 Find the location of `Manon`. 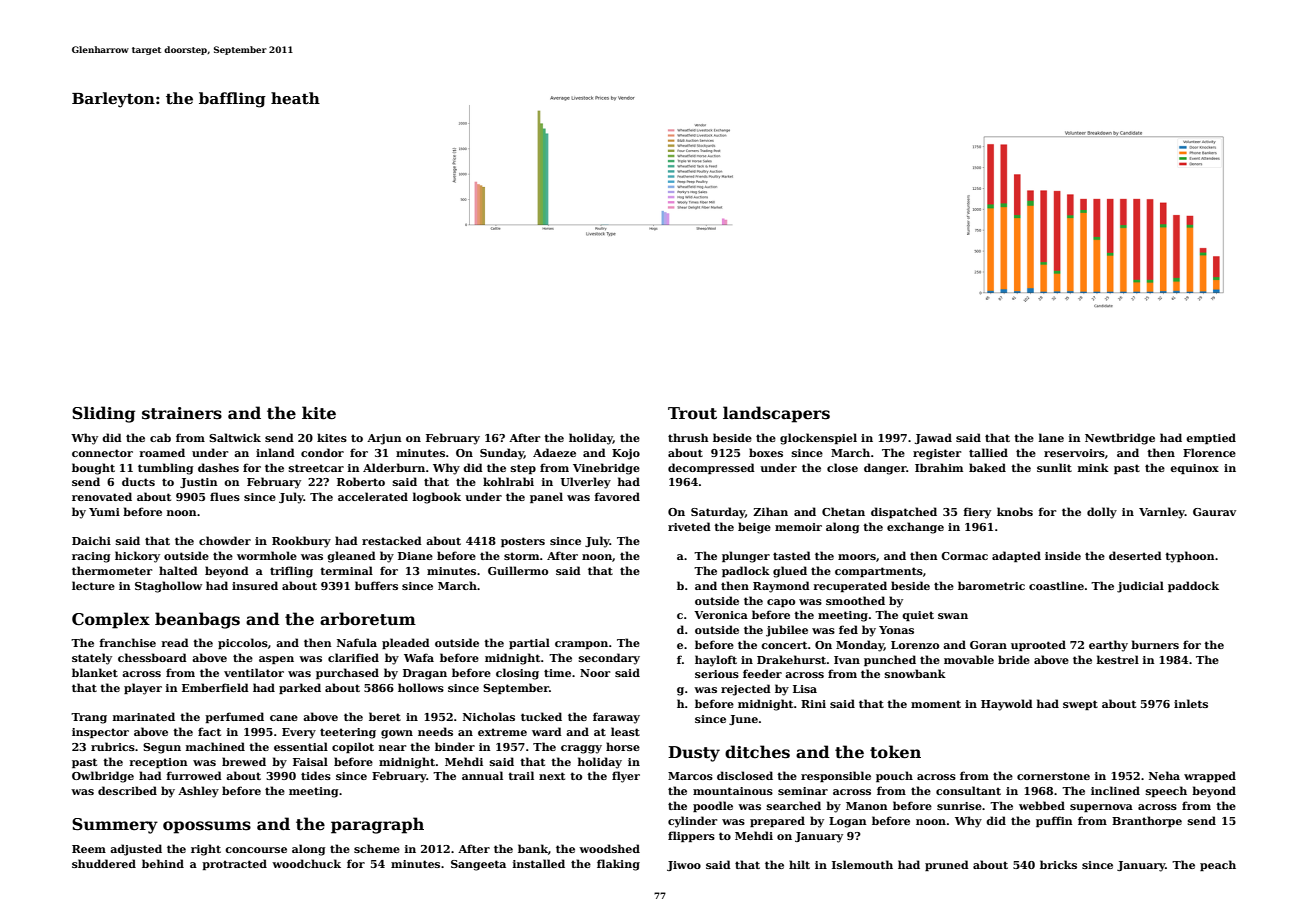

Manon is located at coordinates (867, 806).
